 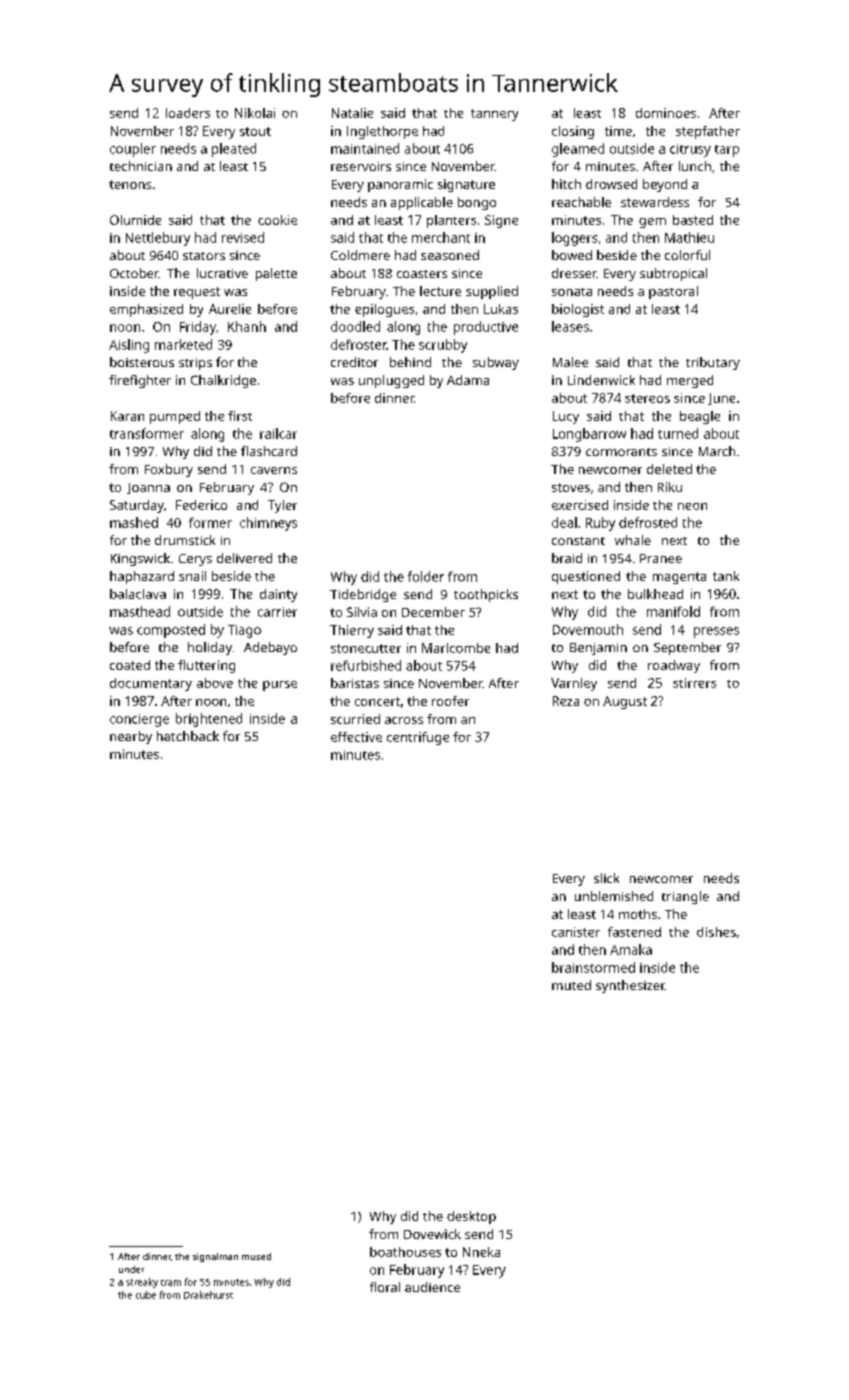 I want to click on centrifuge, so click(x=418, y=738).
